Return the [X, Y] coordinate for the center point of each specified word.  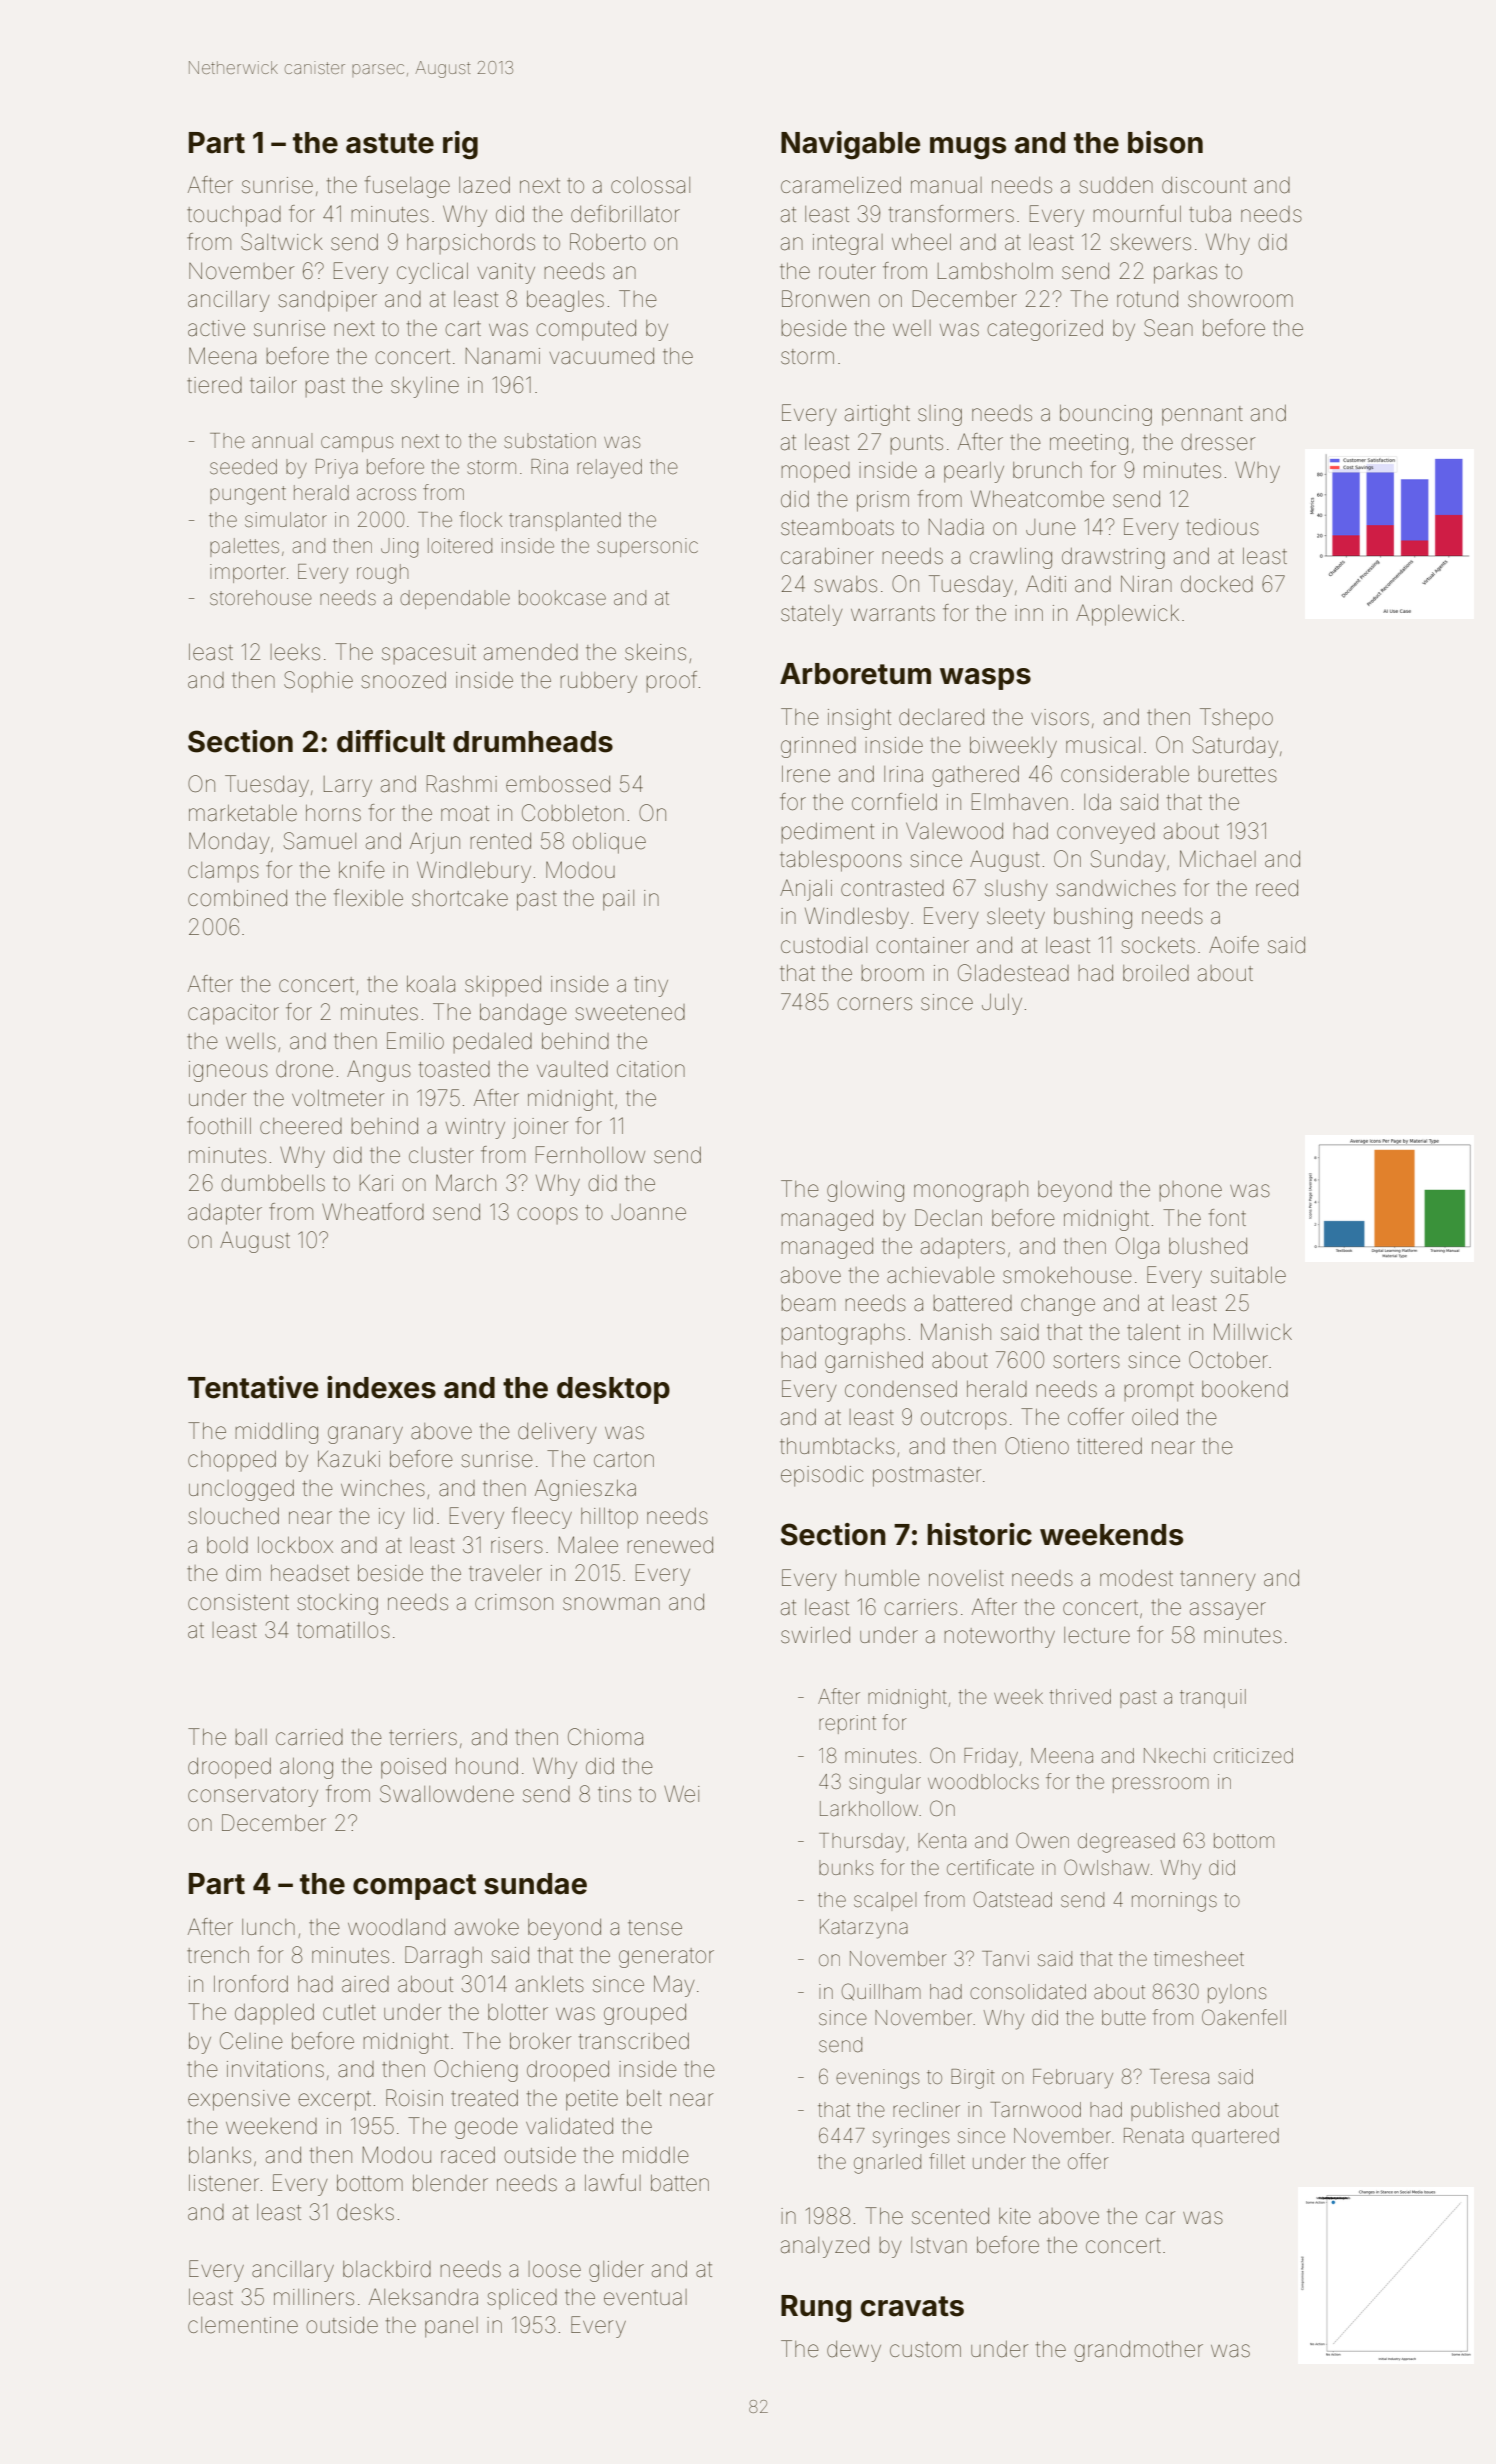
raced [468, 2155]
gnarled [887, 2164]
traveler [505, 1573]
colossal [650, 185]
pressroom [1161, 1785]
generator [666, 1958]
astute [390, 143]
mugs [968, 148]
